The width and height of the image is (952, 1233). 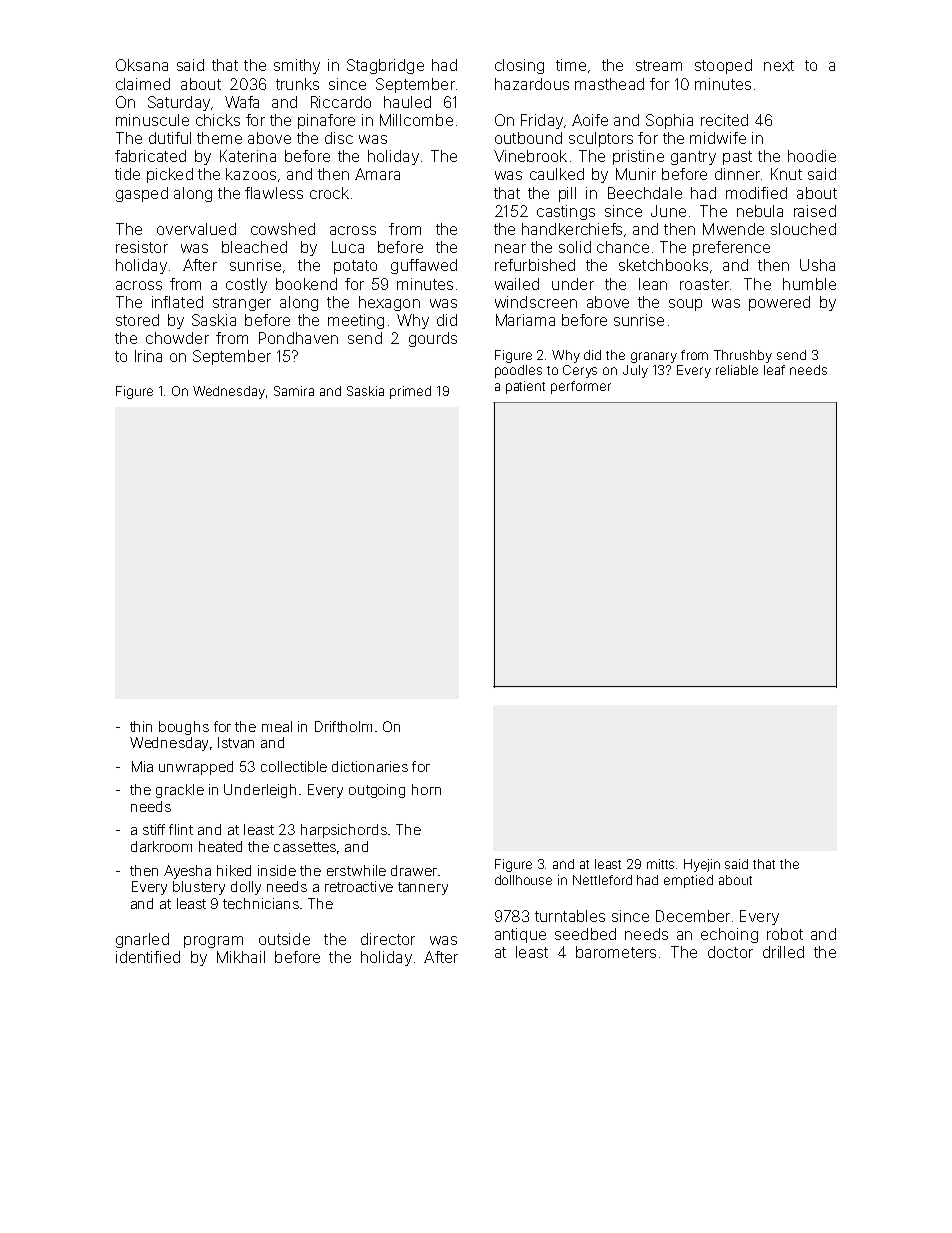 What do you see at coordinates (426, 789) in the image?
I see `horn` at bounding box center [426, 789].
